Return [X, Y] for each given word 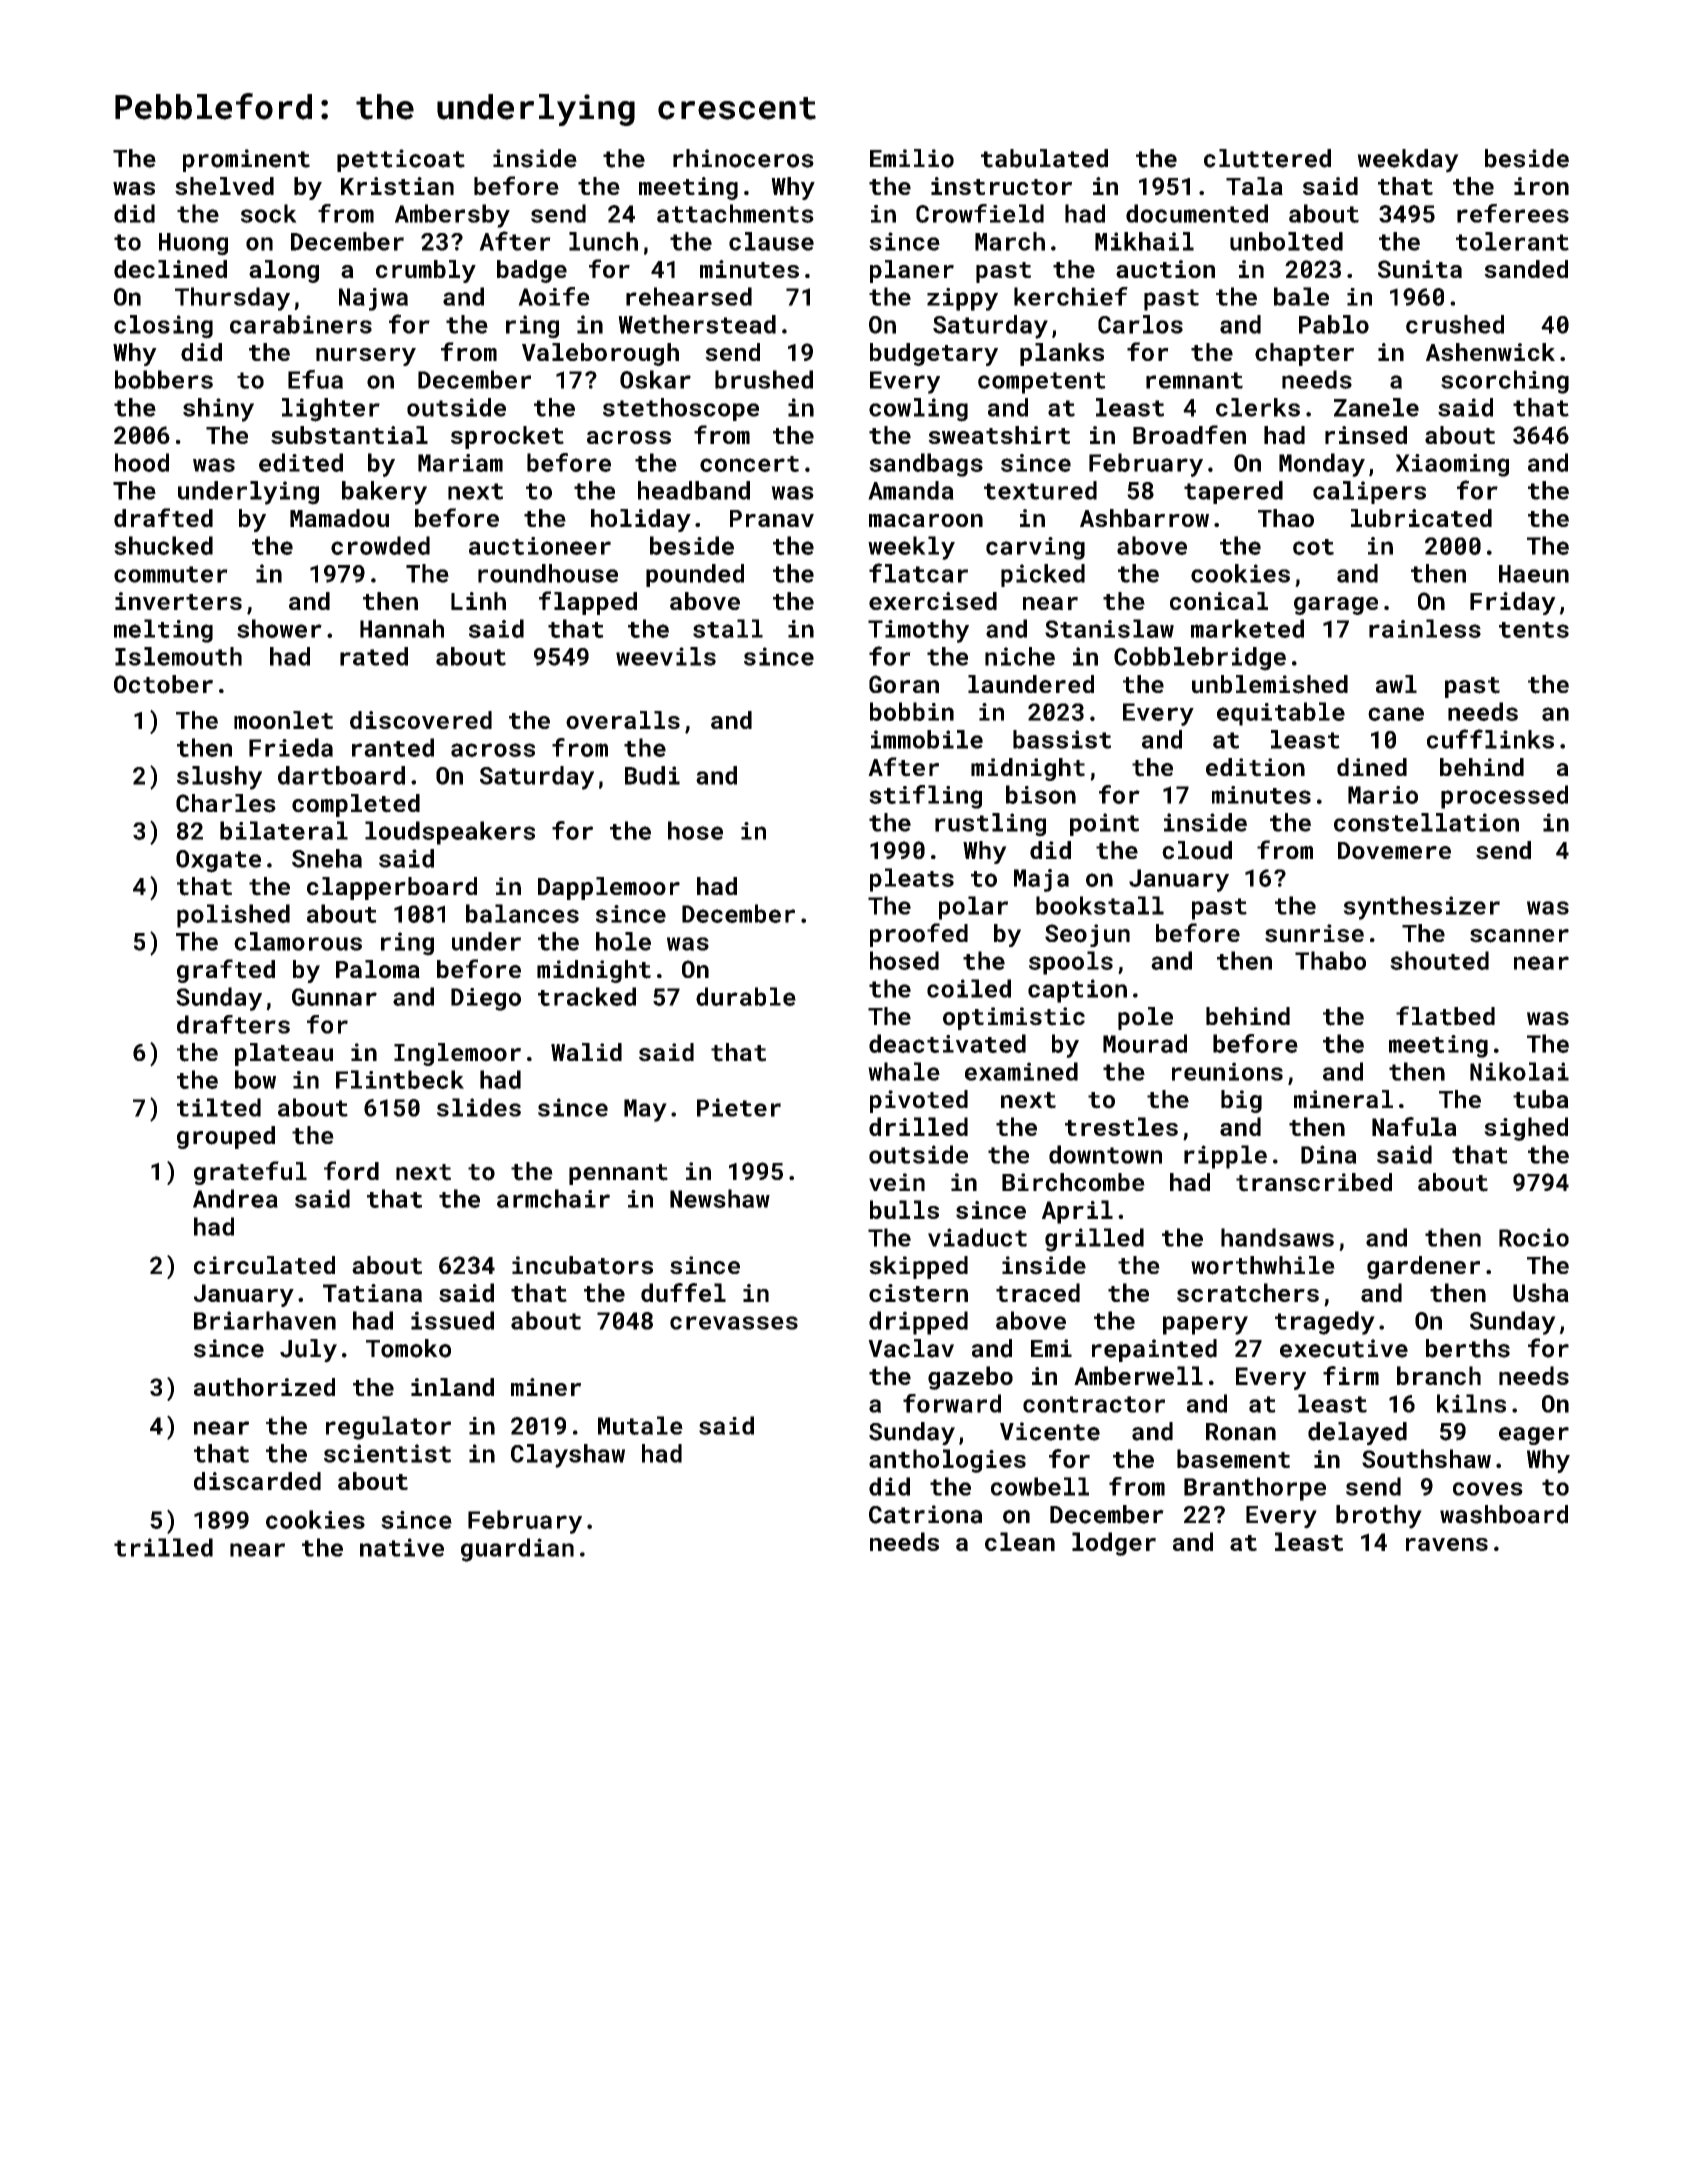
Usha [1541, 1292]
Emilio [912, 158]
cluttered [1267, 158]
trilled [163, 1547]
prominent [246, 160]
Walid [586, 1052]
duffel [683, 1292]
